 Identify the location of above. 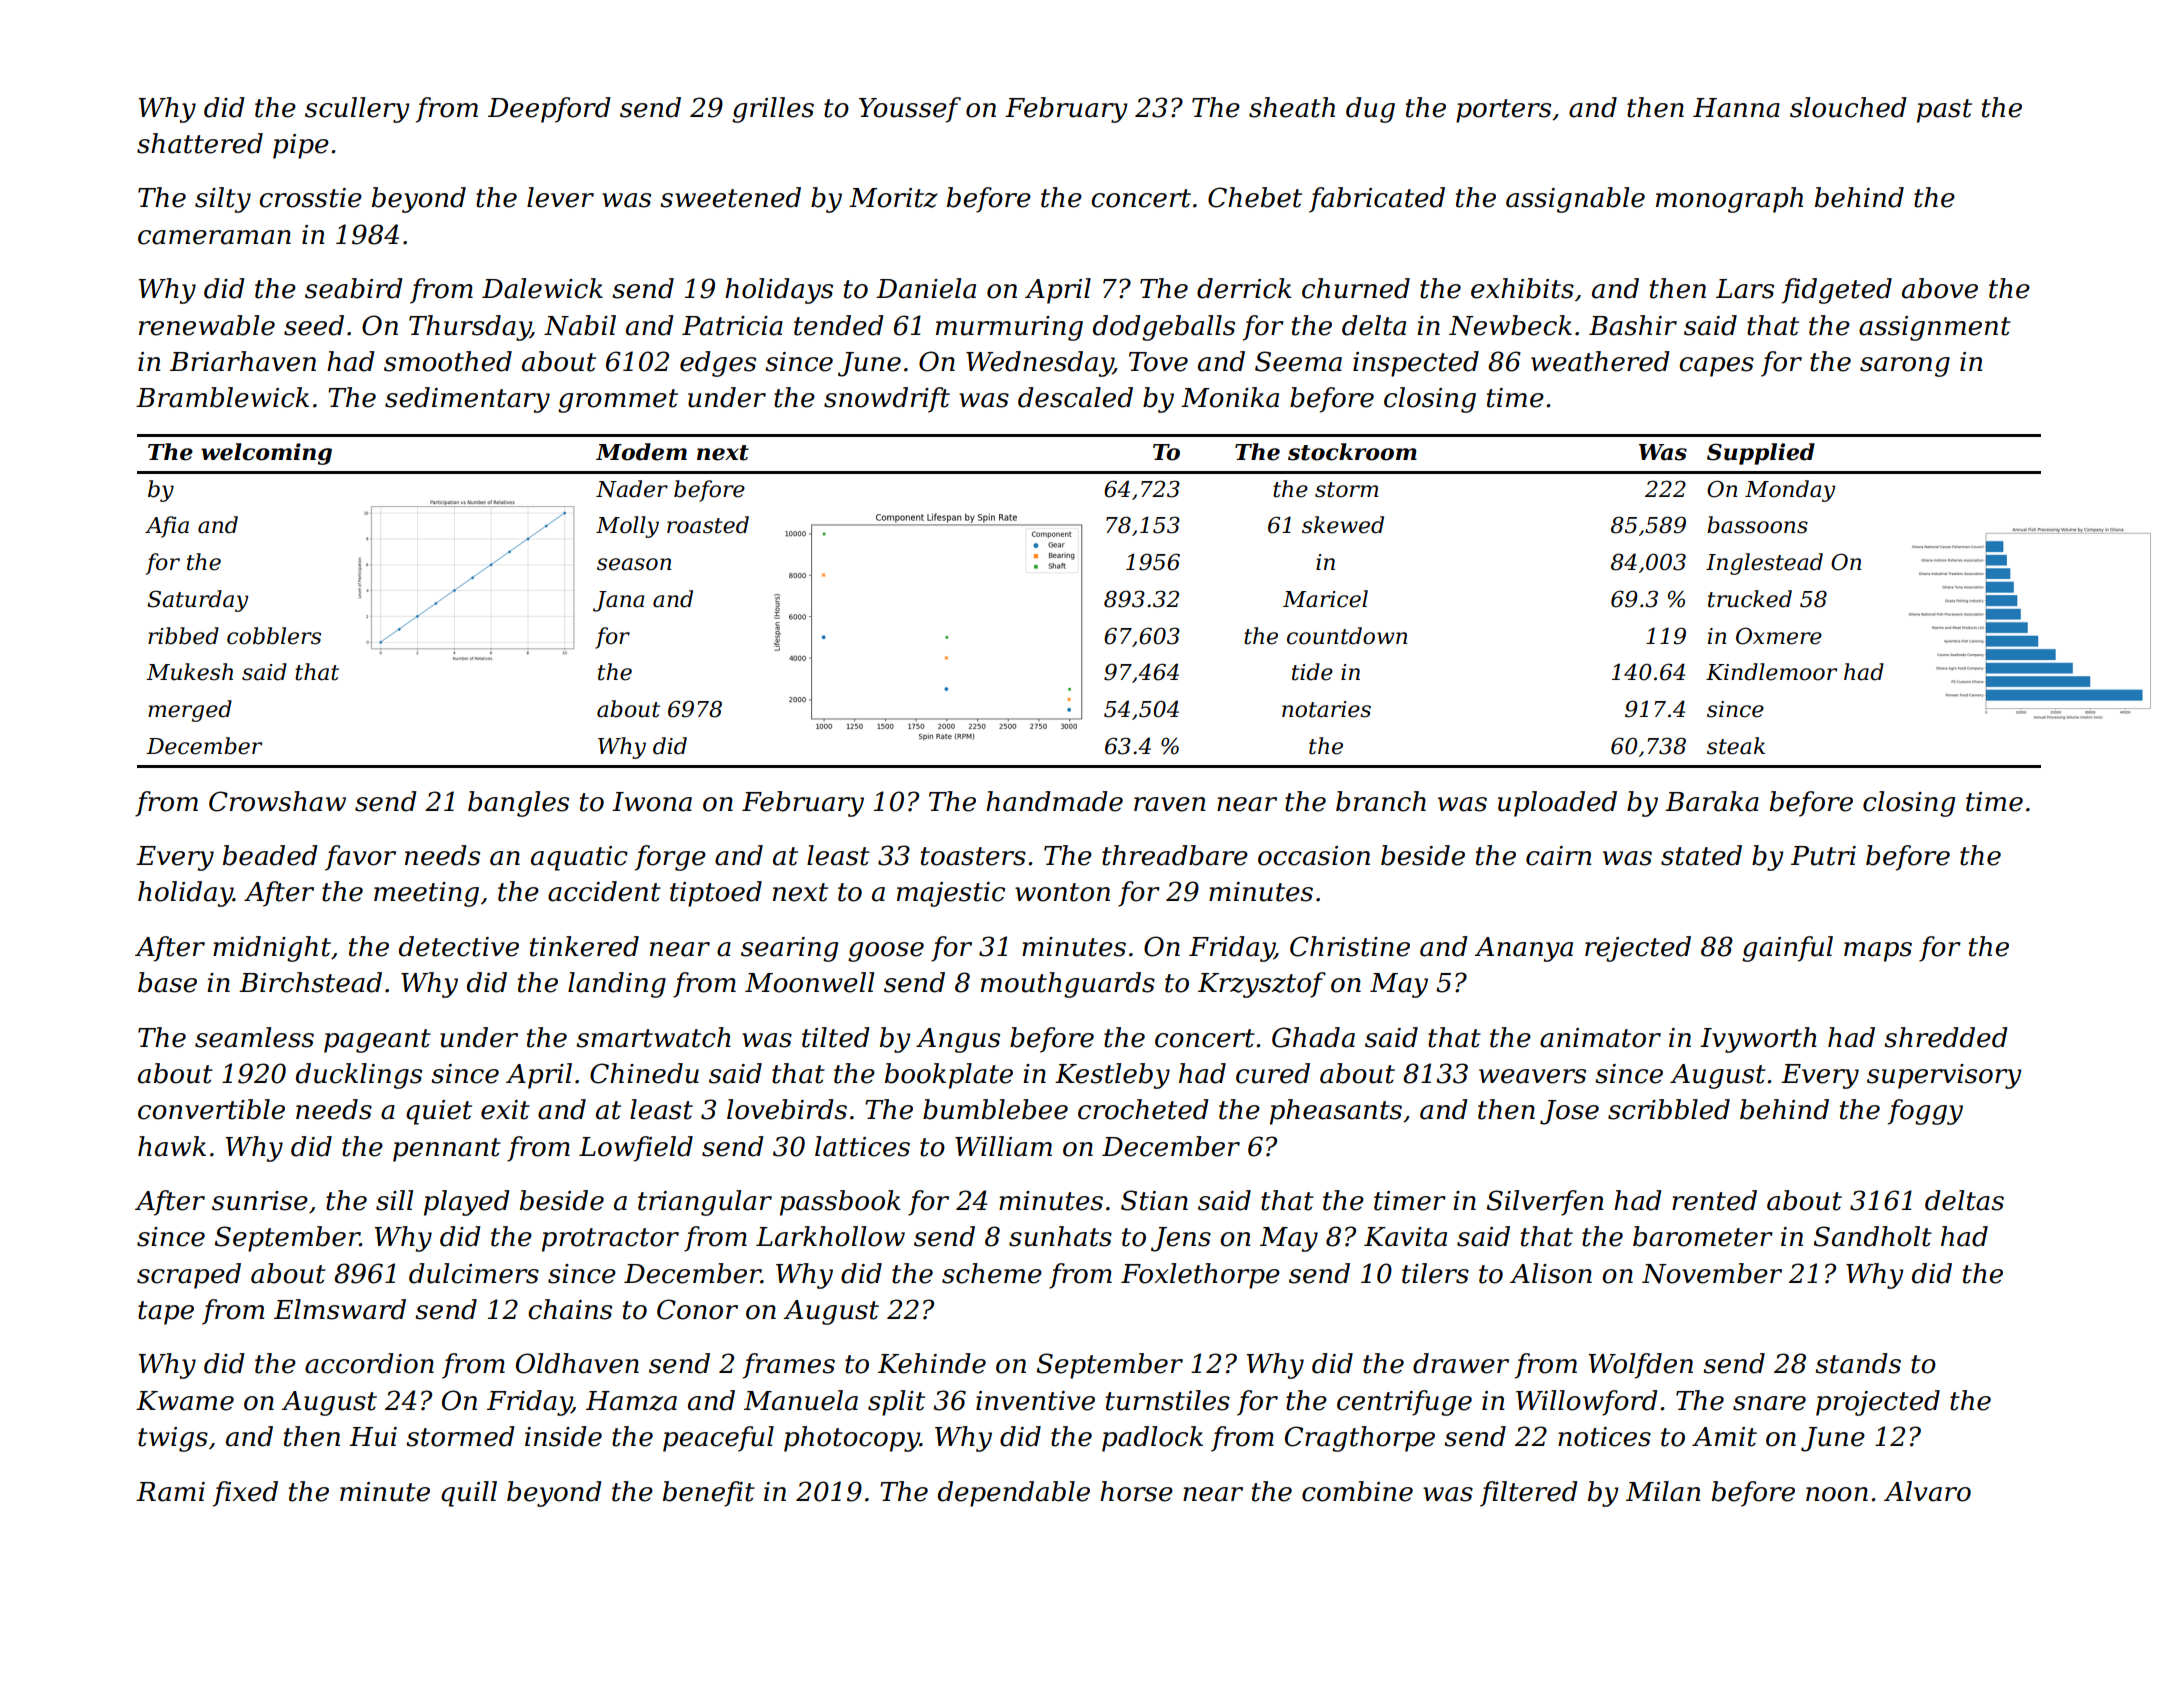
(1940, 288).
